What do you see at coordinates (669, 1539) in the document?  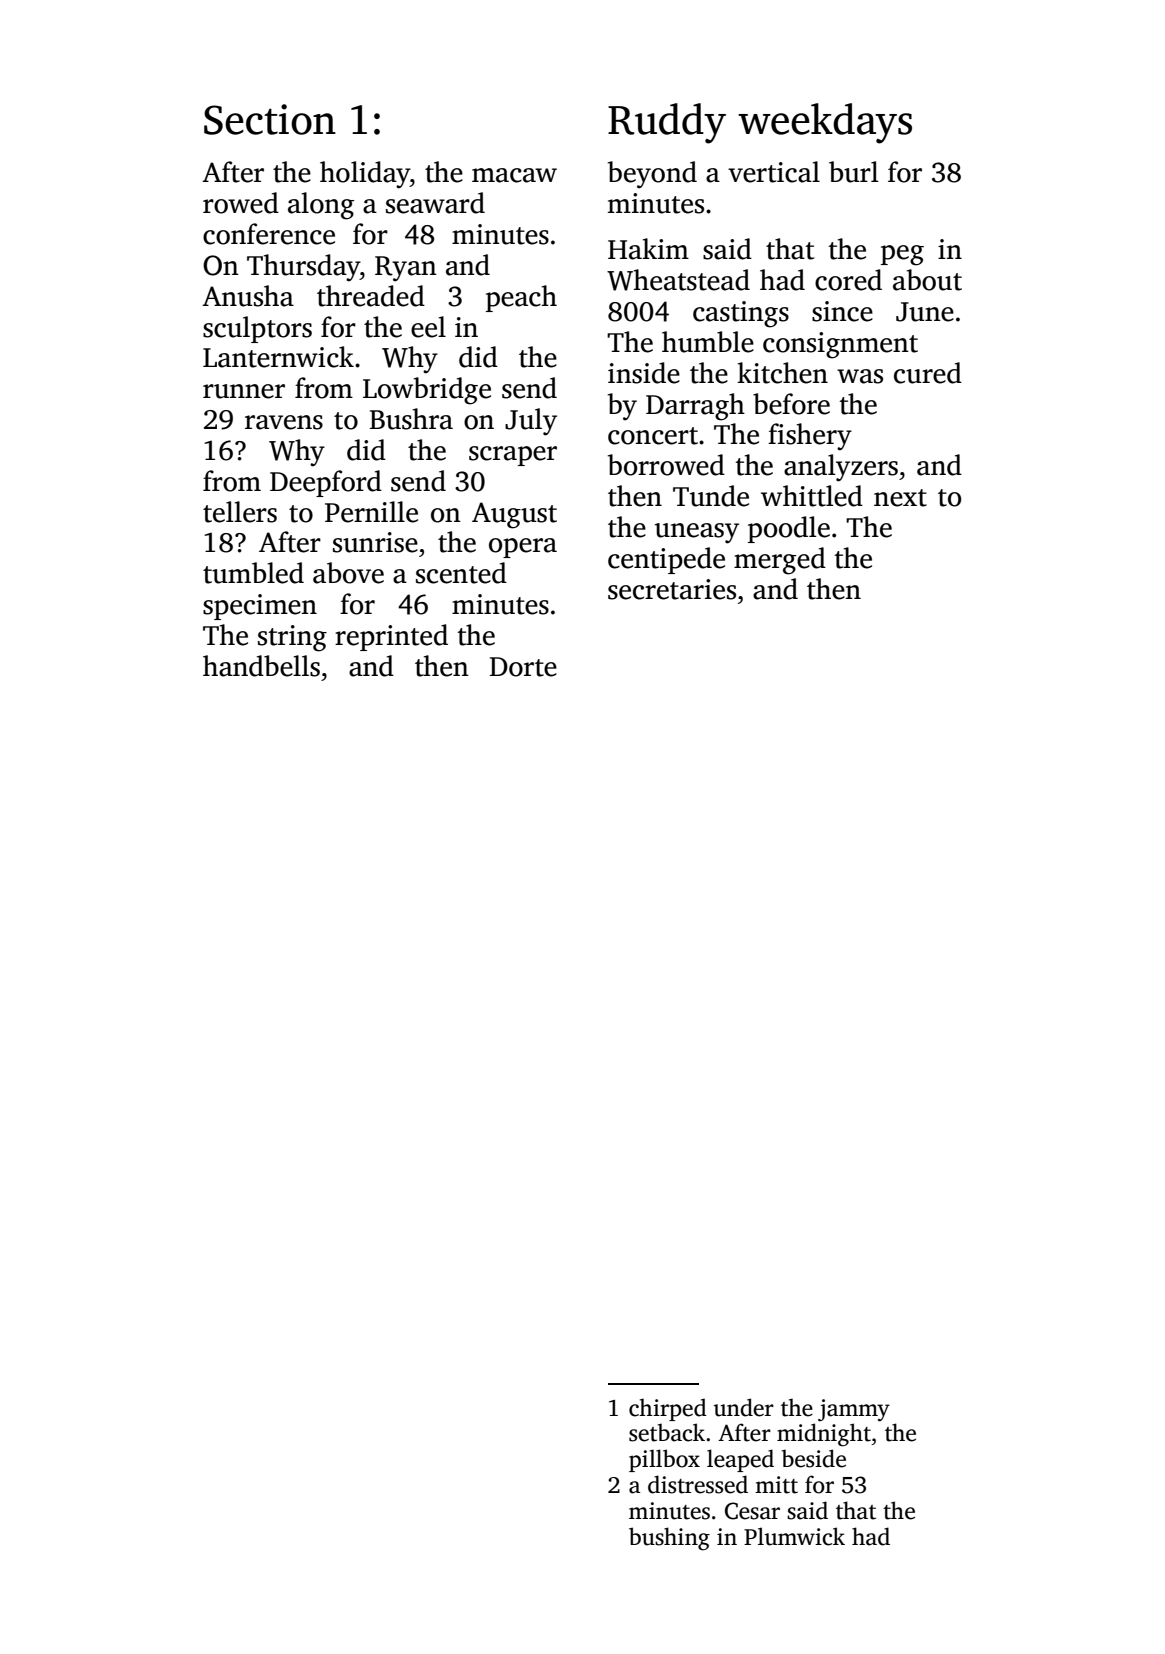 I see `bushing` at bounding box center [669, 1539].
